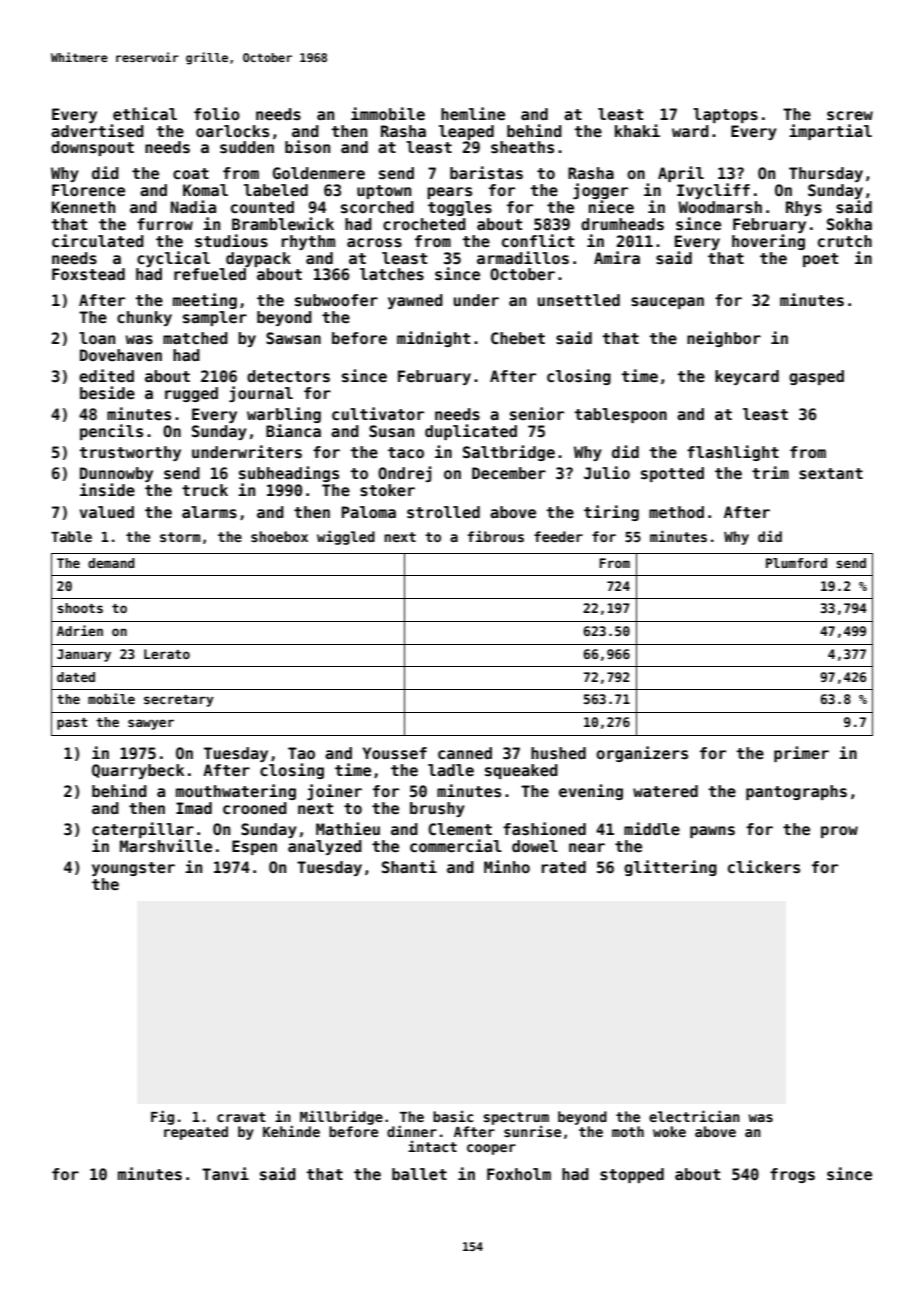 This document has width=924, height=1308. Describe the element at coordinates (486, 173) in the document. I see `baristas` at that location.
